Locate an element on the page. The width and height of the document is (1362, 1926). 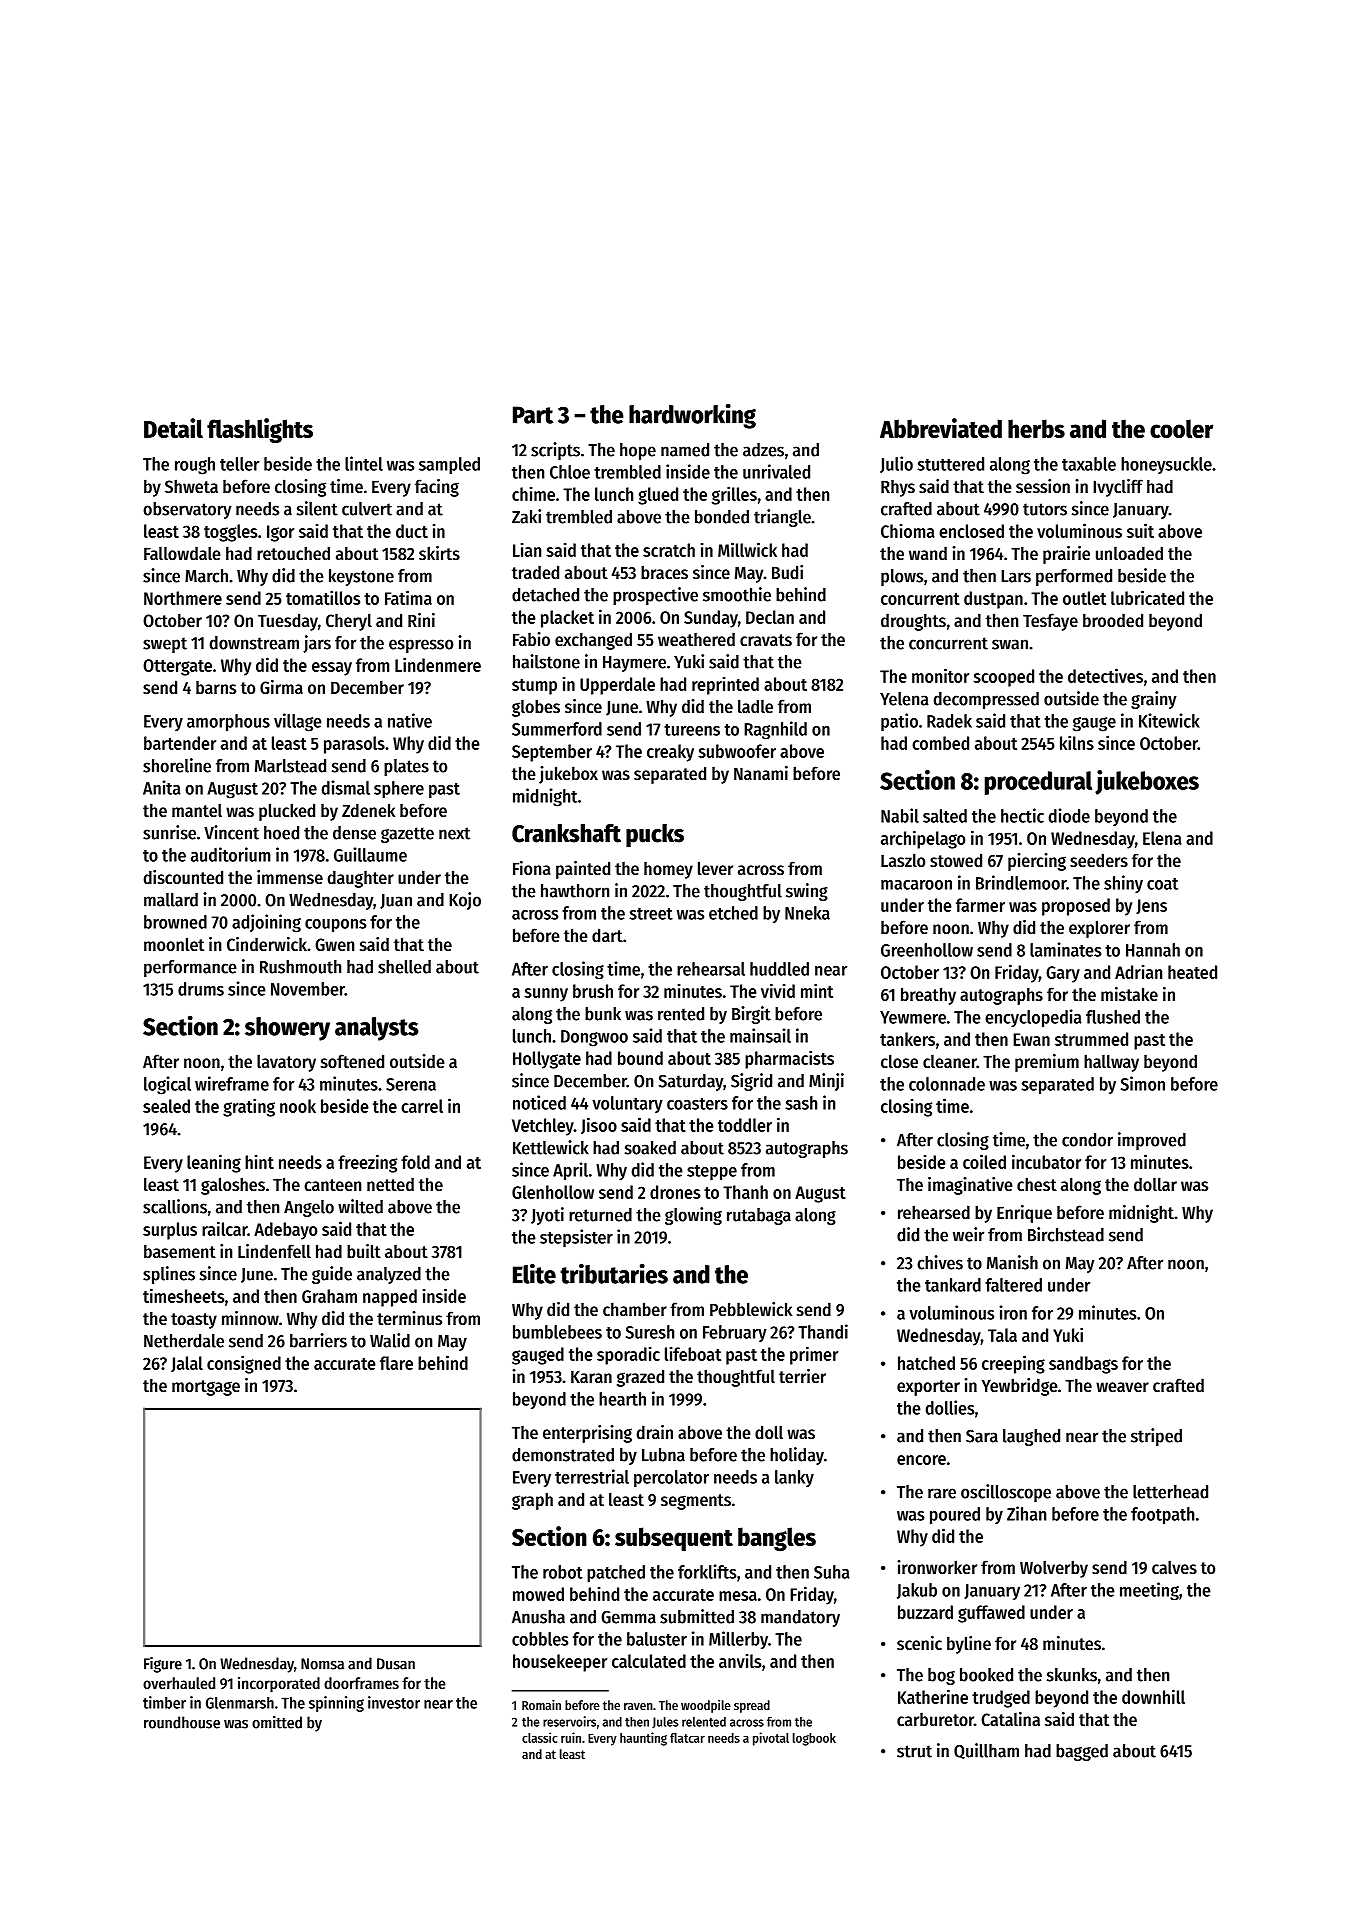
taxable is located at coordinates (1089, 464).
